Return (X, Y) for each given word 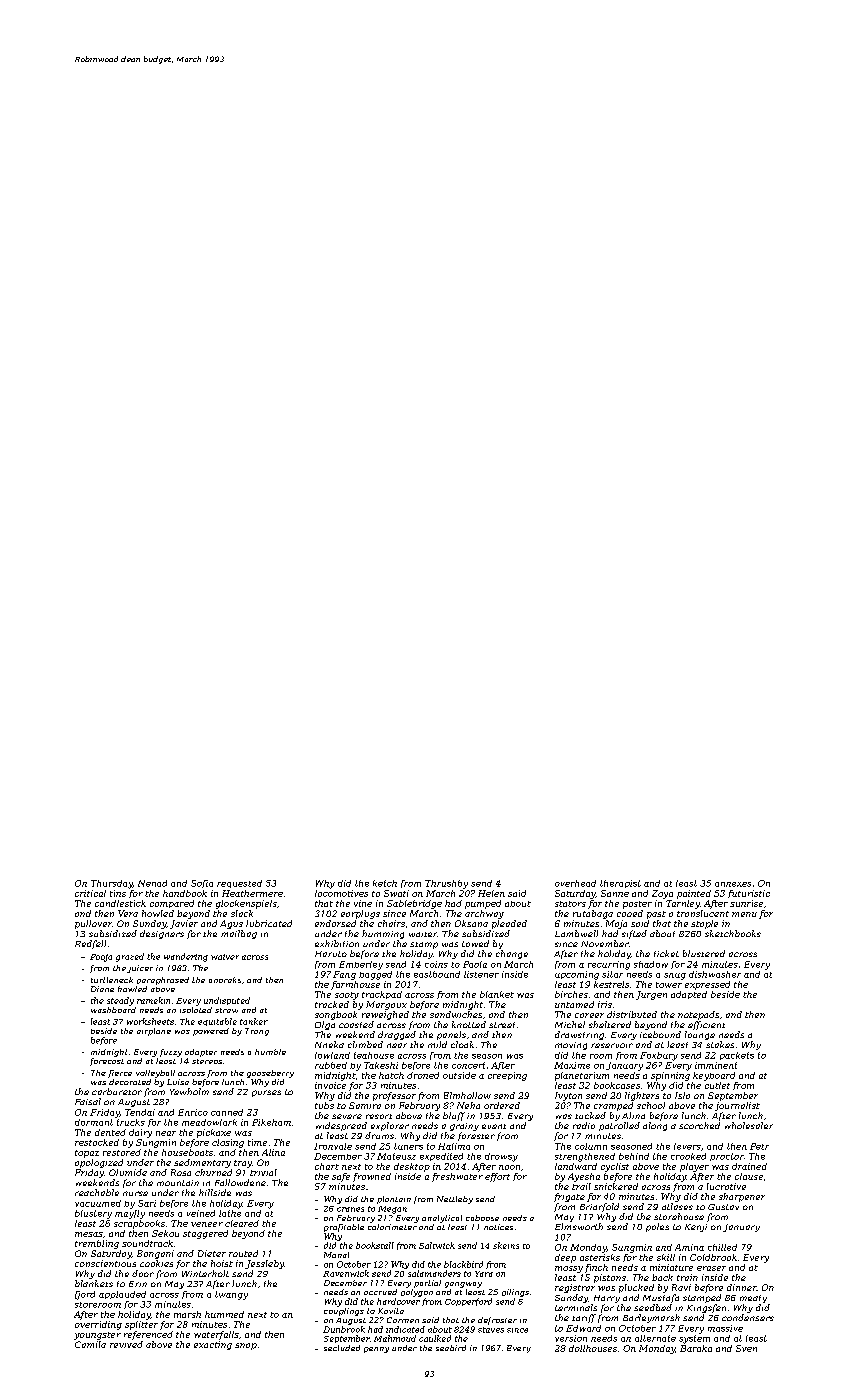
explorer (390, 1126)
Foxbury (659, 1056)
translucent (703, 913)
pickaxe (214, 1133)
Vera (128, 913)
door (143, 1273)
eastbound (437, 974)
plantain (394, 1200)
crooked (688, 1156)
